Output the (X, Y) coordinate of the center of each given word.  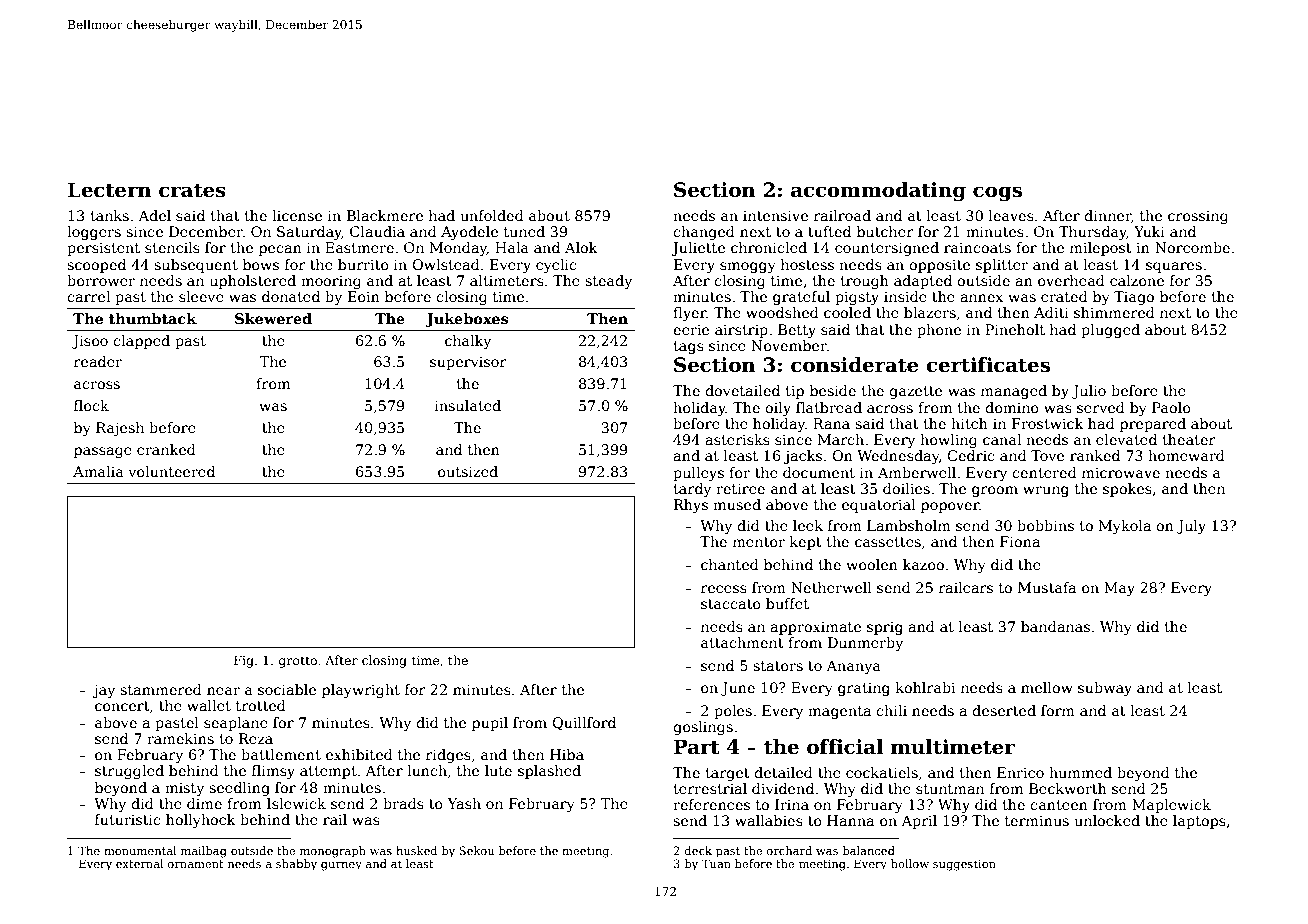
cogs (997, 194)
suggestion (964, 865)
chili (891, 710)
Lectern (110, 190)
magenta (839, 712)
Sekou (476, 850)
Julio (1089, 392)
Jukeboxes (467, 320)
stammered (161, 689)
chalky (468, 342)
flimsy (273, 772)
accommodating (878, 192)
